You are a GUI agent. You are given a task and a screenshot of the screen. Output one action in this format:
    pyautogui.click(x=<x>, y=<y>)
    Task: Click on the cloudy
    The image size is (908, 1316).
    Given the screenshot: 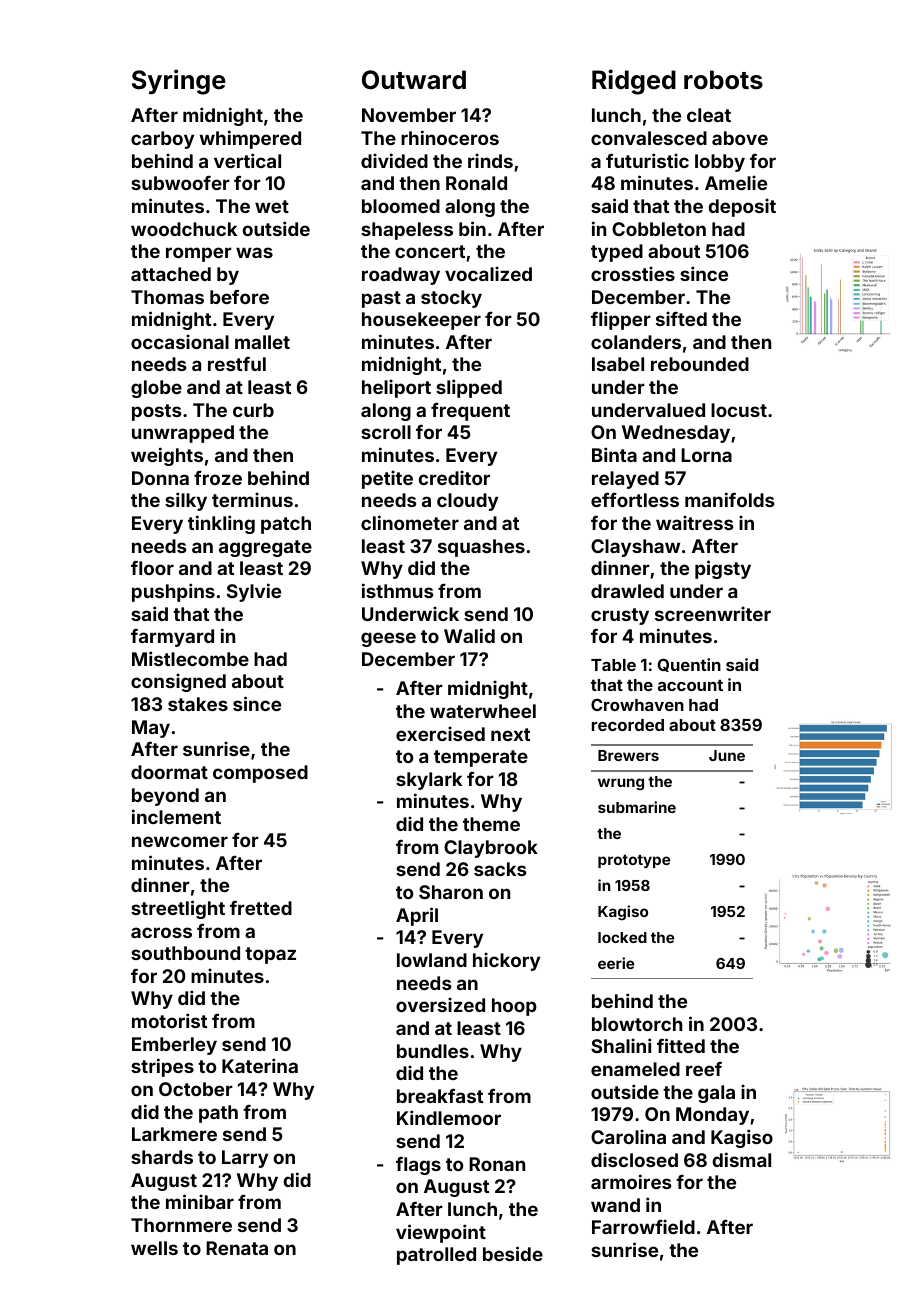 What is the action you would take?
    pyautogui.click(x=467, y=502)
